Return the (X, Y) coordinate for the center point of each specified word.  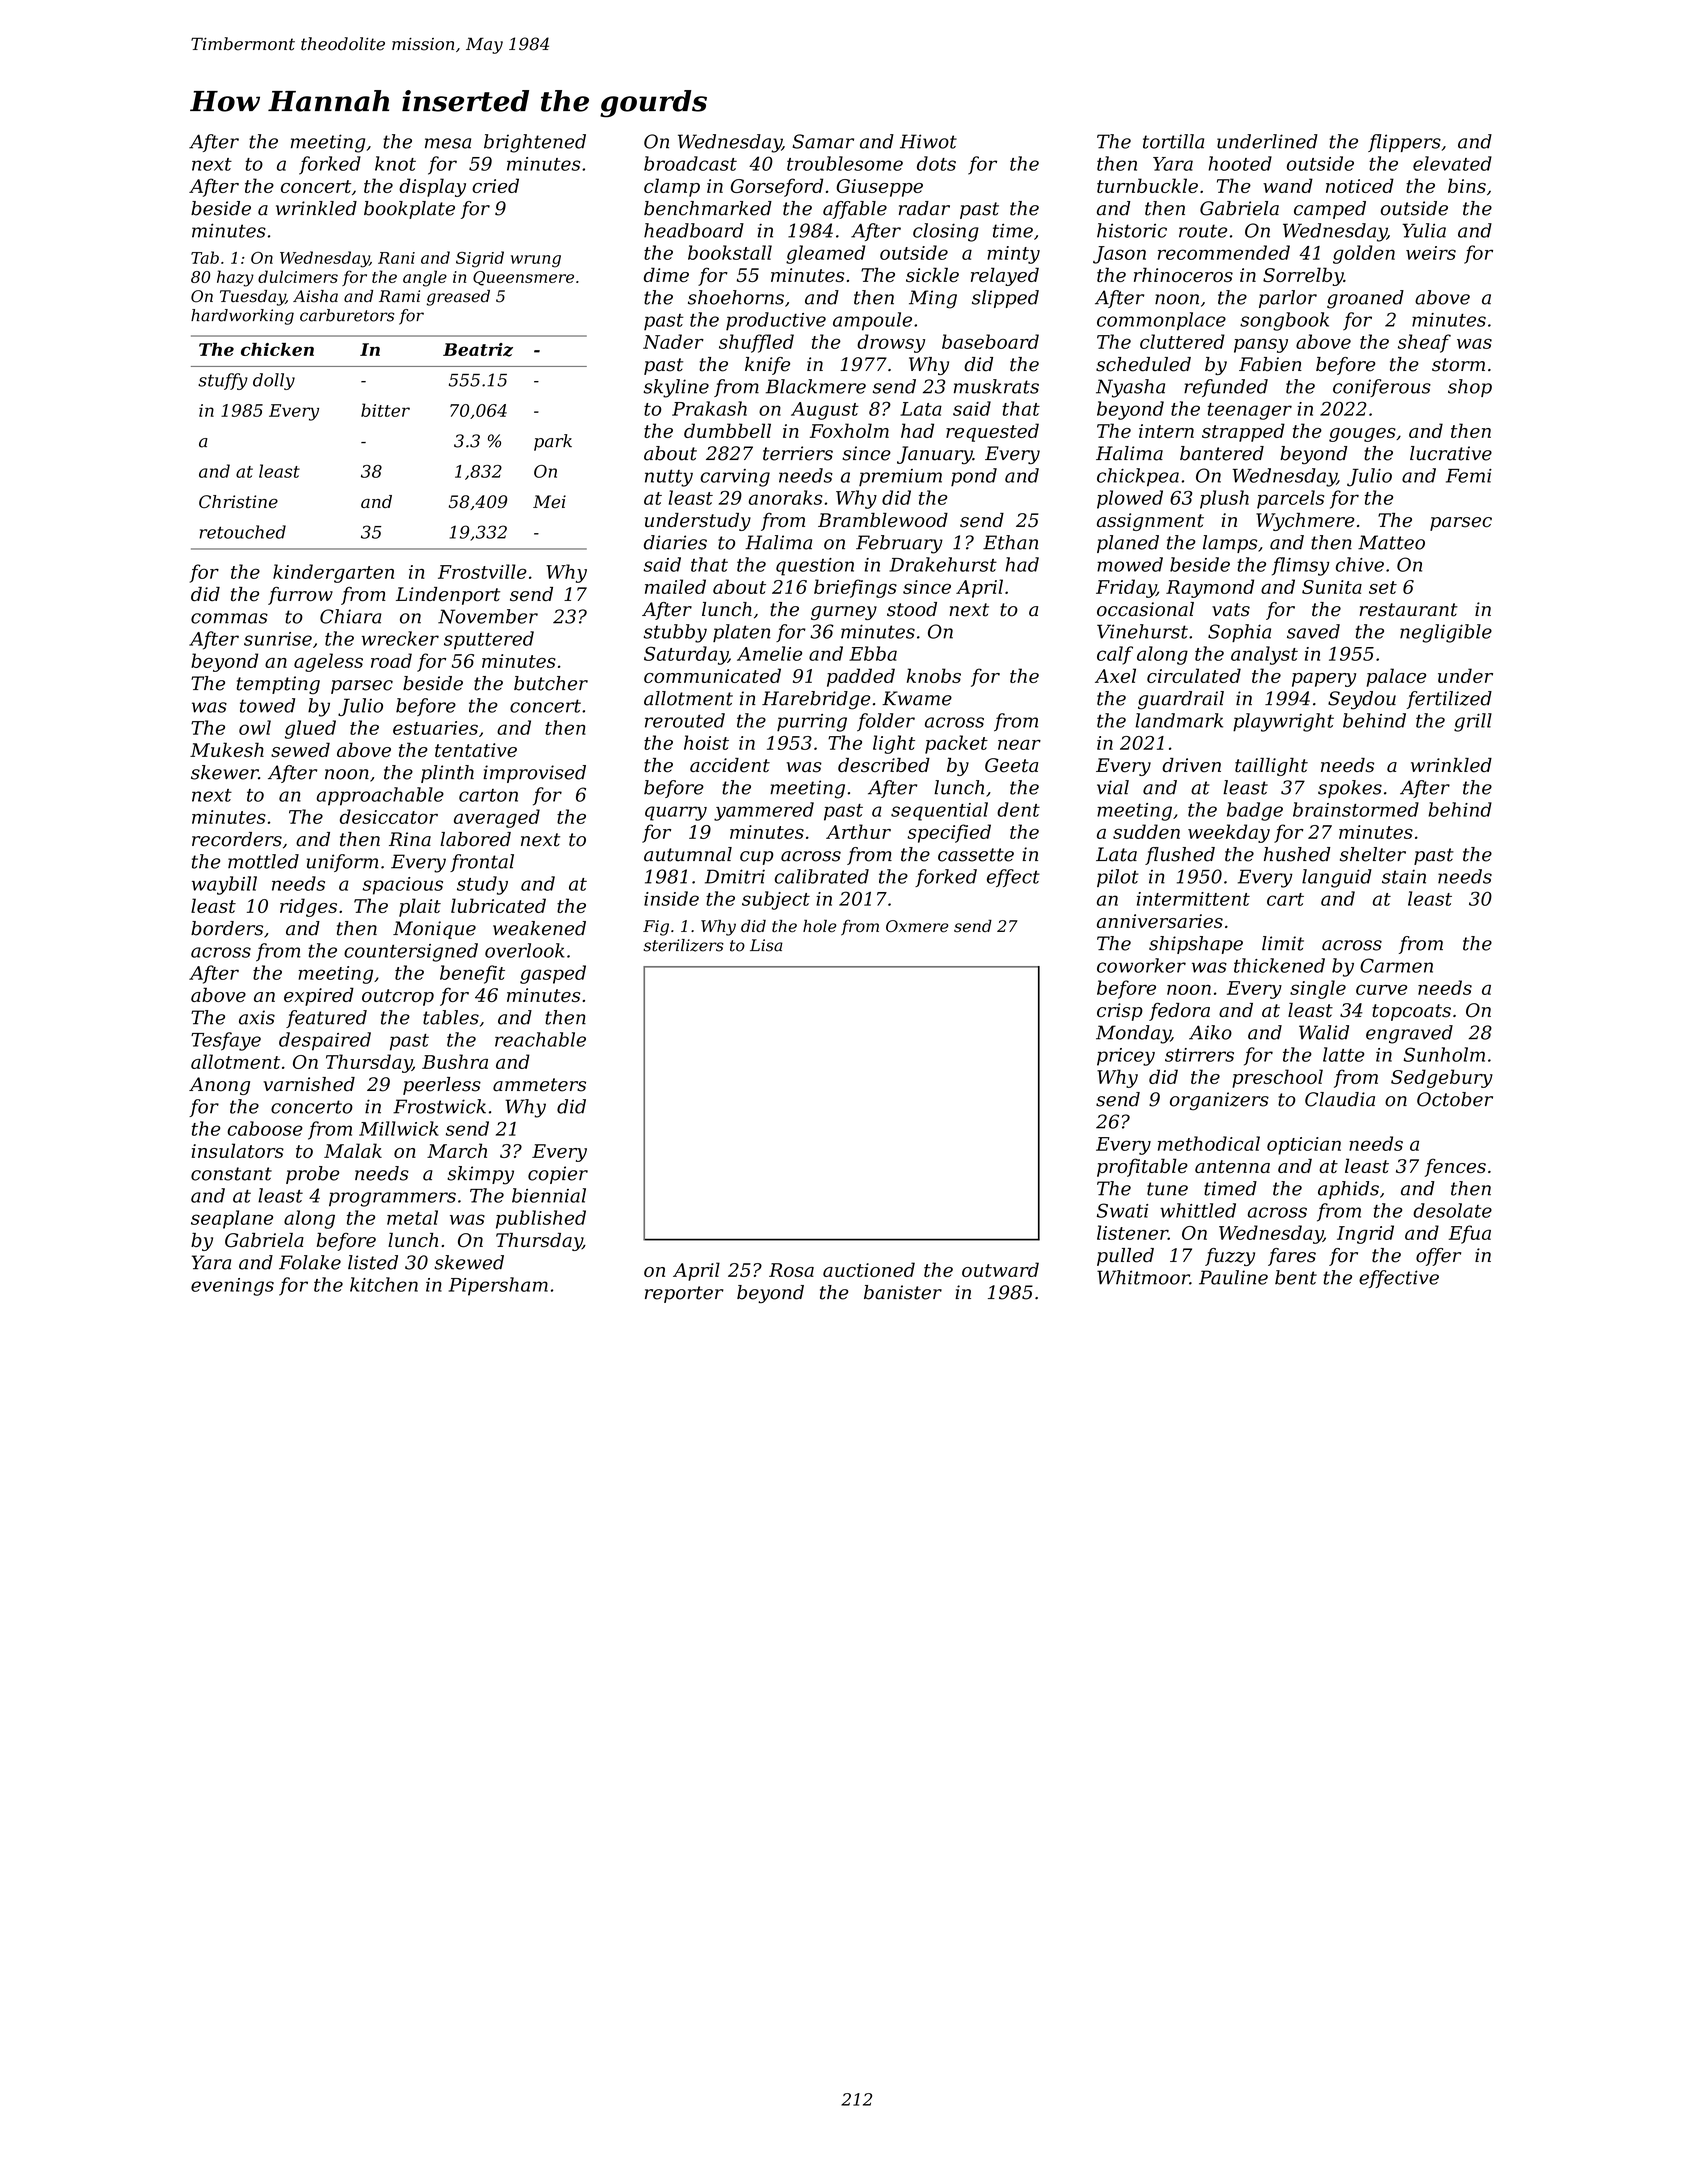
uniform (342, 863)
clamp (672, 187)
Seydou (1362, 700)
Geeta (1011, 765)
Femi (1469, 476)
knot (395, 163)
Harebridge (816, 700)
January (935, 455)
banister (903, 1292)
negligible (1446, 633)
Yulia (1424, 230)
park (553, 442)
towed (267, 705)
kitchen (384, 1284)
